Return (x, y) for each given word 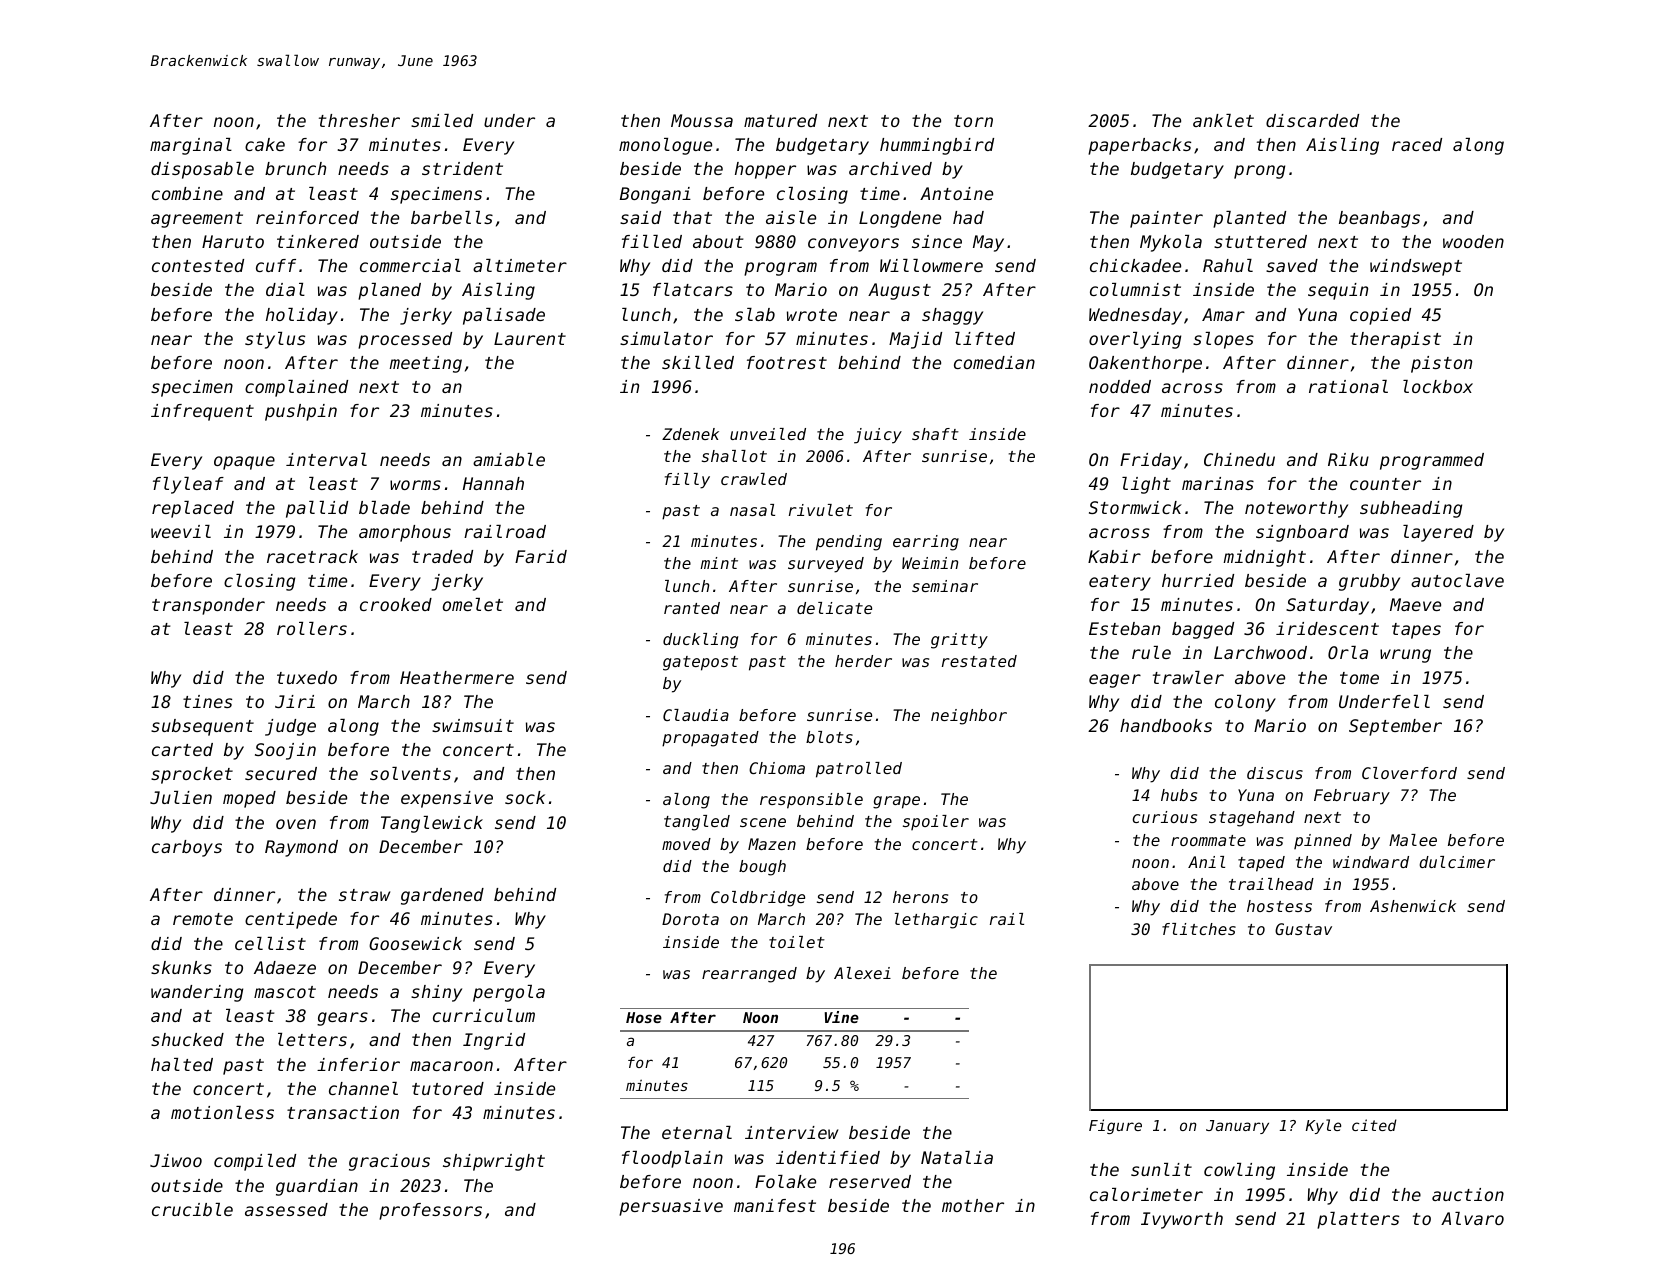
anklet (1223, 120)
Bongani (655, 195)
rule (1151, 652)
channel (363, 1088)
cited (1374, 1125)
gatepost (700, 663)
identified (828, 1157)
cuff (276, 265)
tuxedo (307, 677)
